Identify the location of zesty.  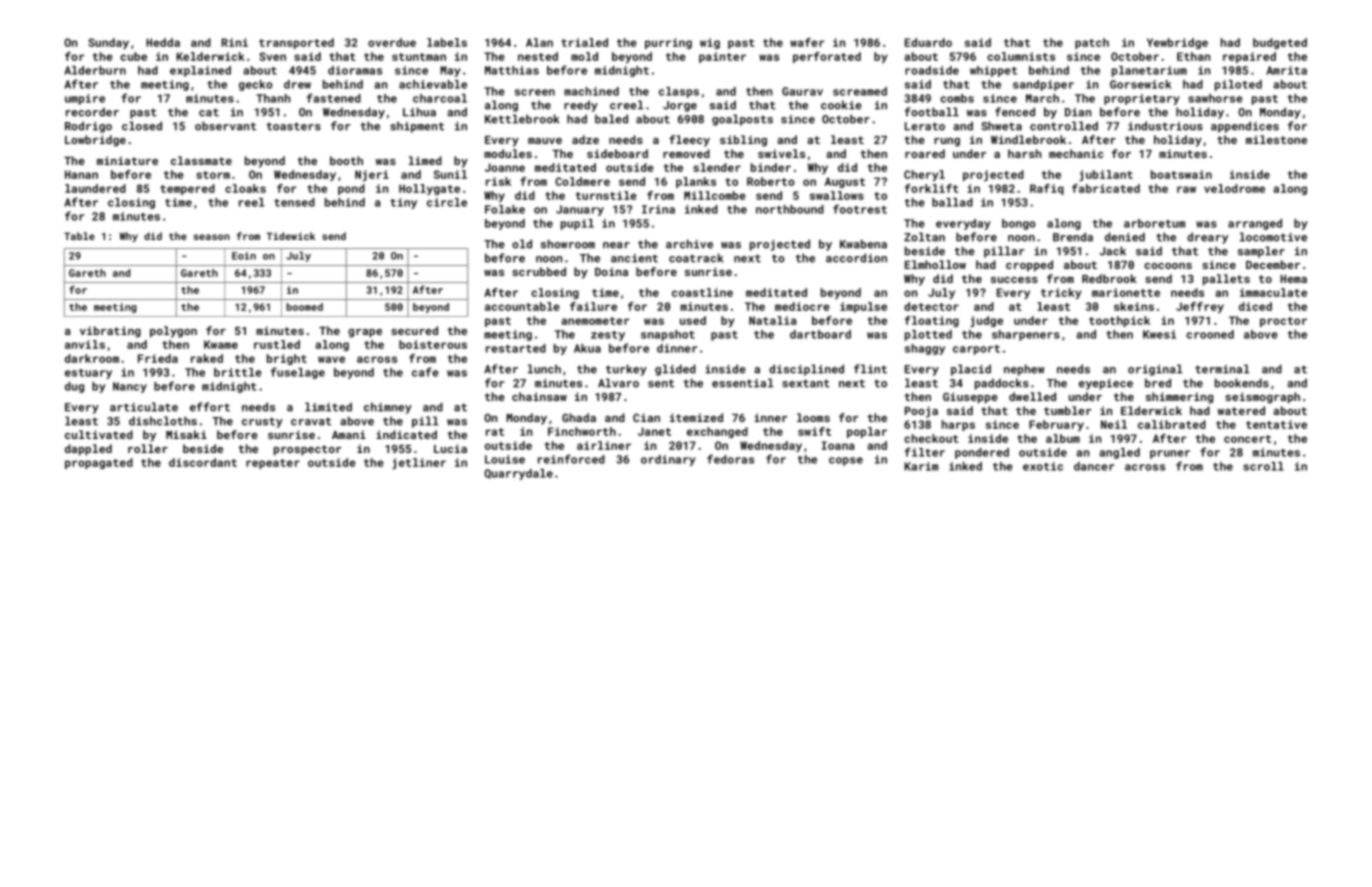
(608, 336).
